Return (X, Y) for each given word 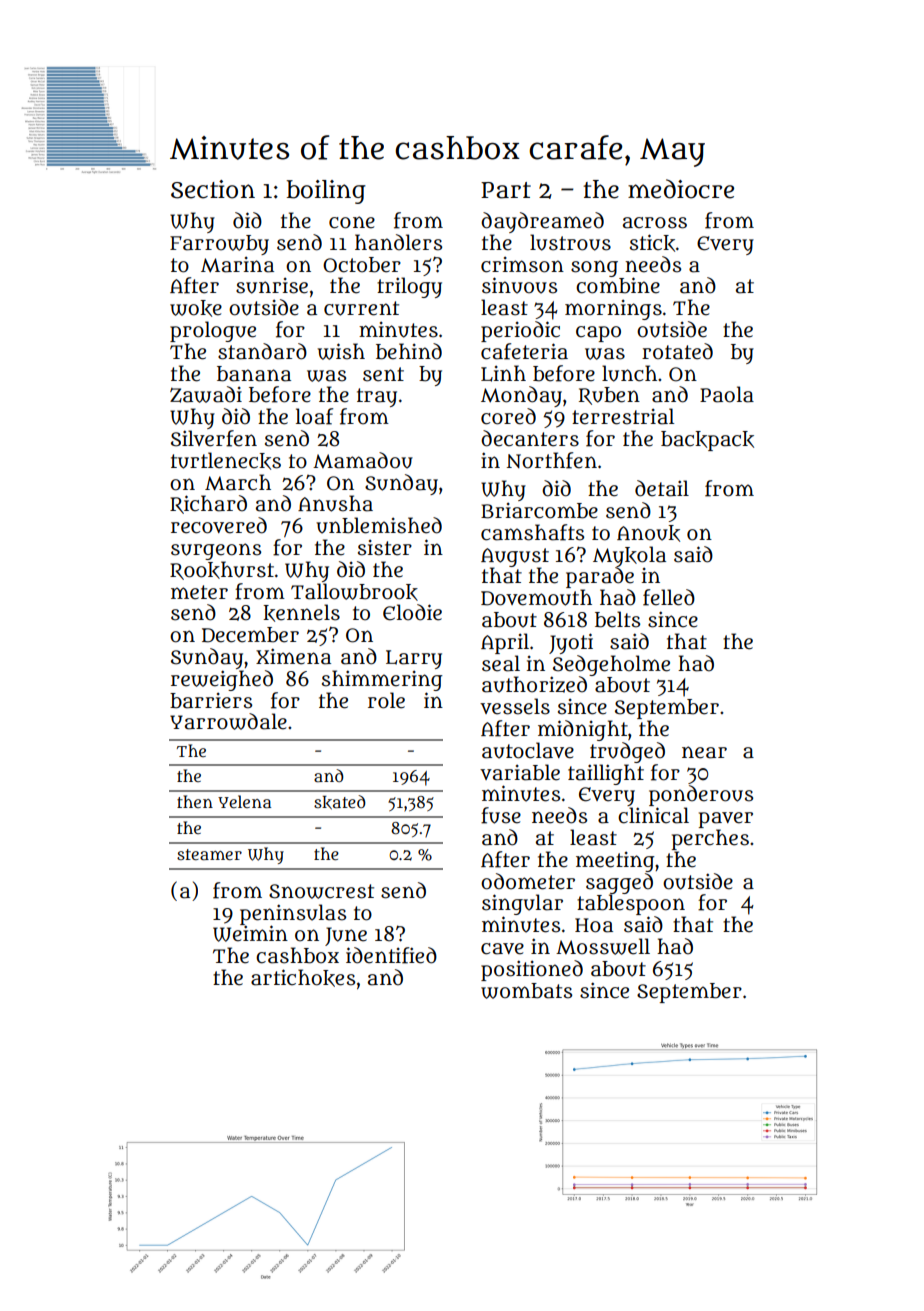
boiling (326, 192)
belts (617, 619)
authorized (534, 684)
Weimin (250, 933)
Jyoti (571, 643)
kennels (301, 613)
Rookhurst (222, 570)
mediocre (681, 189)
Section (213, 189)
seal (501, 663)
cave (502, 949)
